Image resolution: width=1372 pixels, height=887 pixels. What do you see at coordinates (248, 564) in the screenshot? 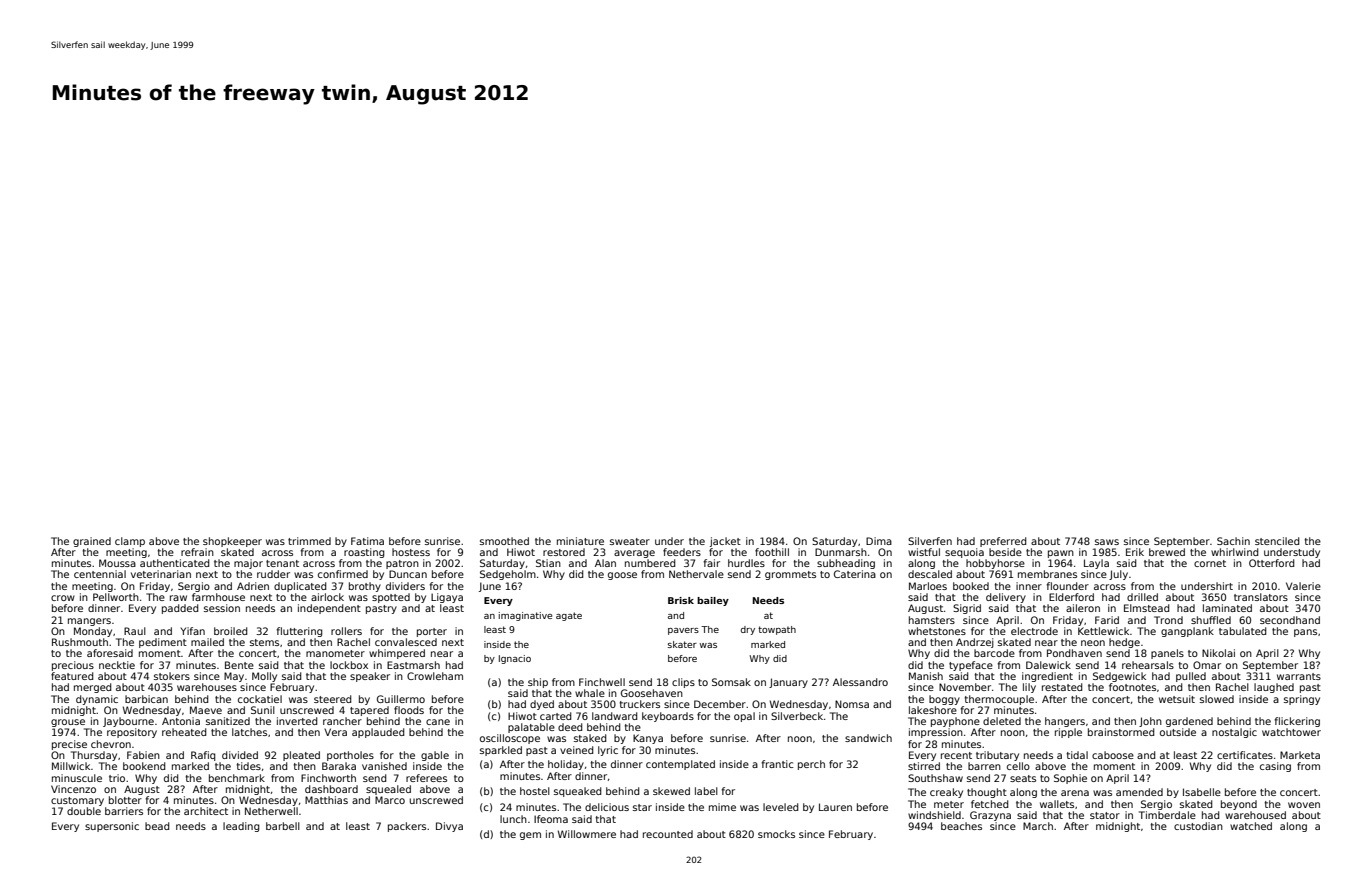
I see `major` at bounding box center [248, 564].
